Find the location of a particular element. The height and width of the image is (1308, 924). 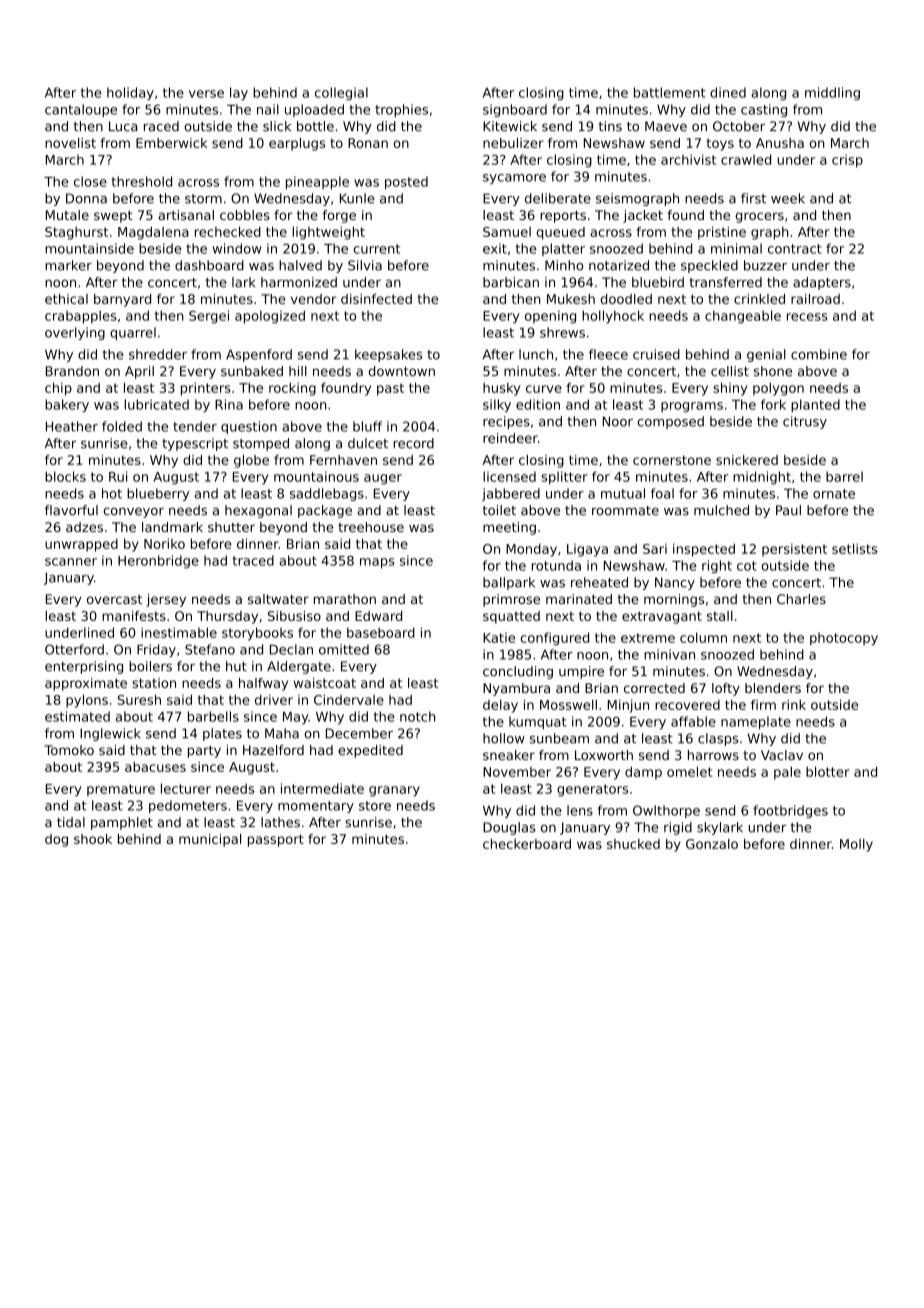

contract is located at coordinates (795, 249).
